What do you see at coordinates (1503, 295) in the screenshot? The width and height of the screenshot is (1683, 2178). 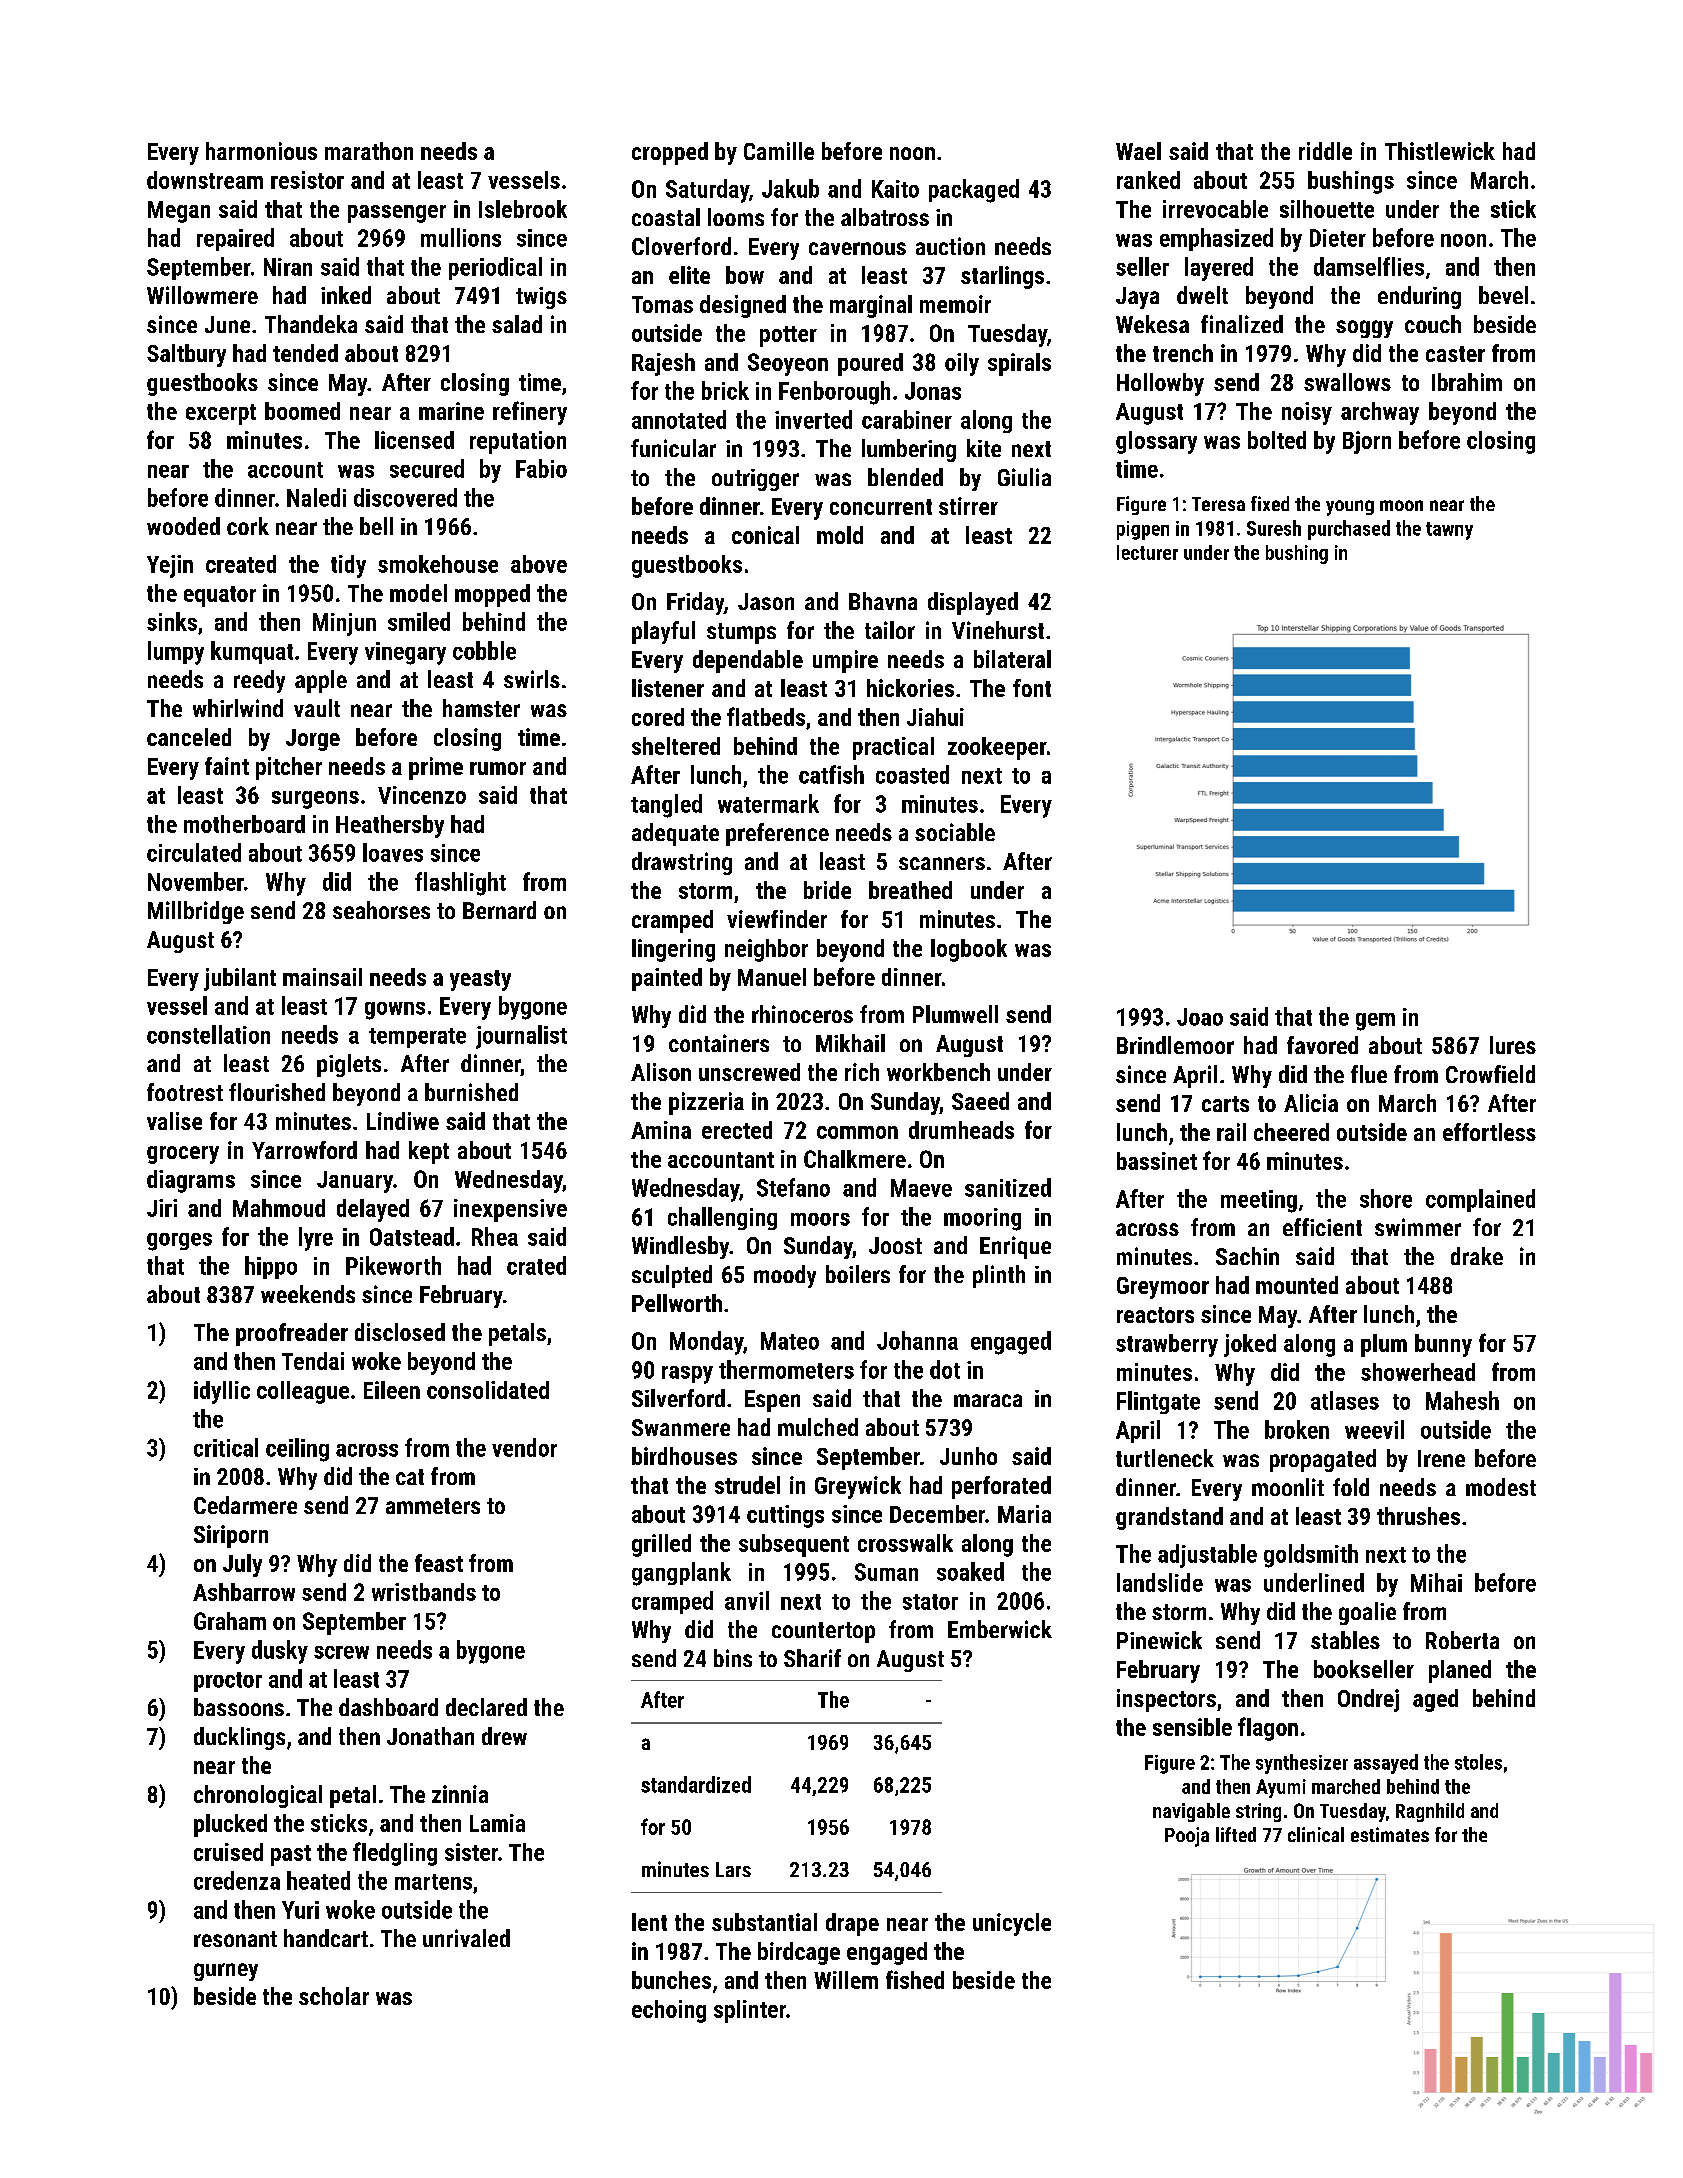 I see `bevel` at bounding box center [1503, 295].
